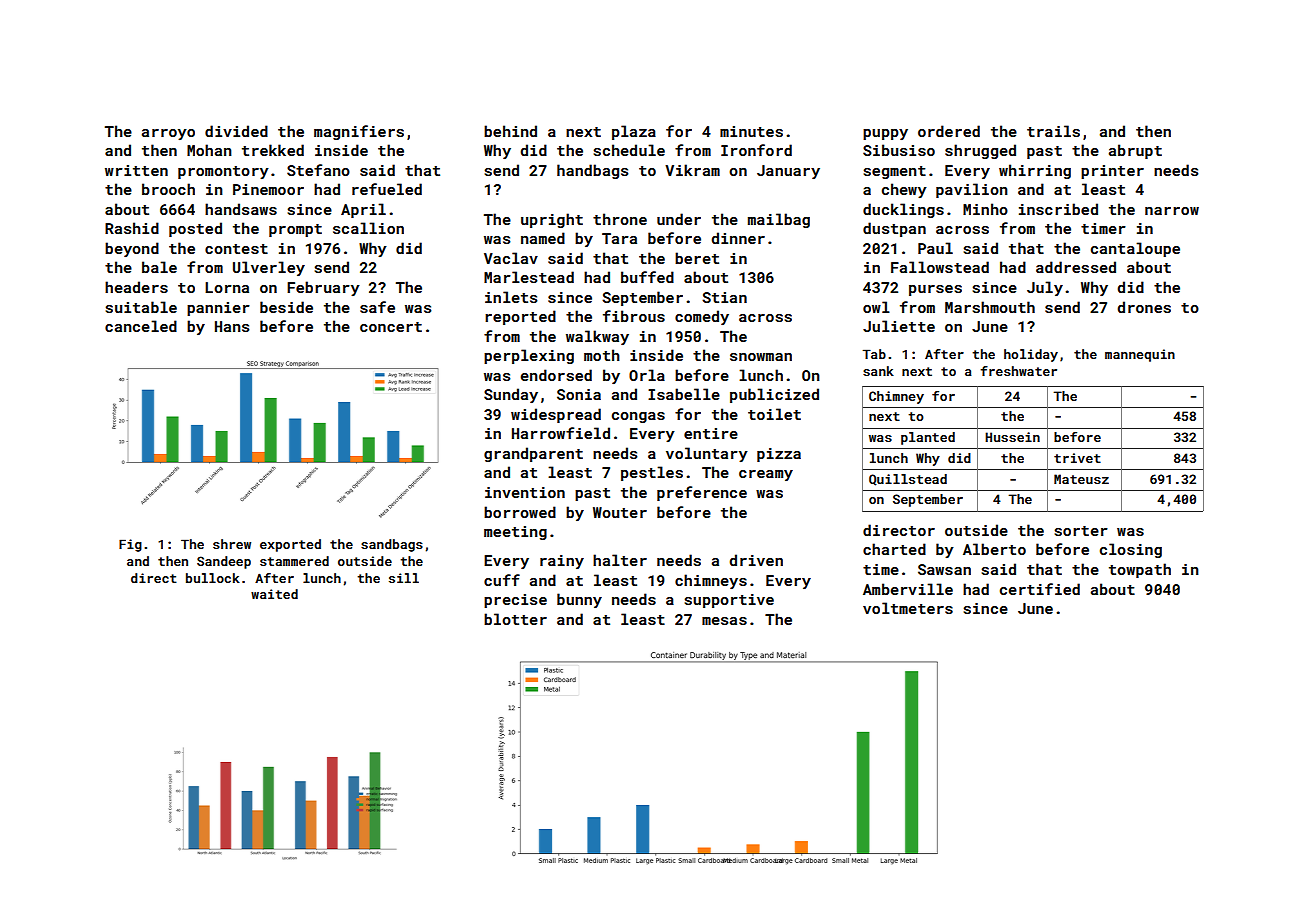  What do you see at coordinates (136, 287) in the screenshot?
I see `headers` at bounding box center [136, 287].
